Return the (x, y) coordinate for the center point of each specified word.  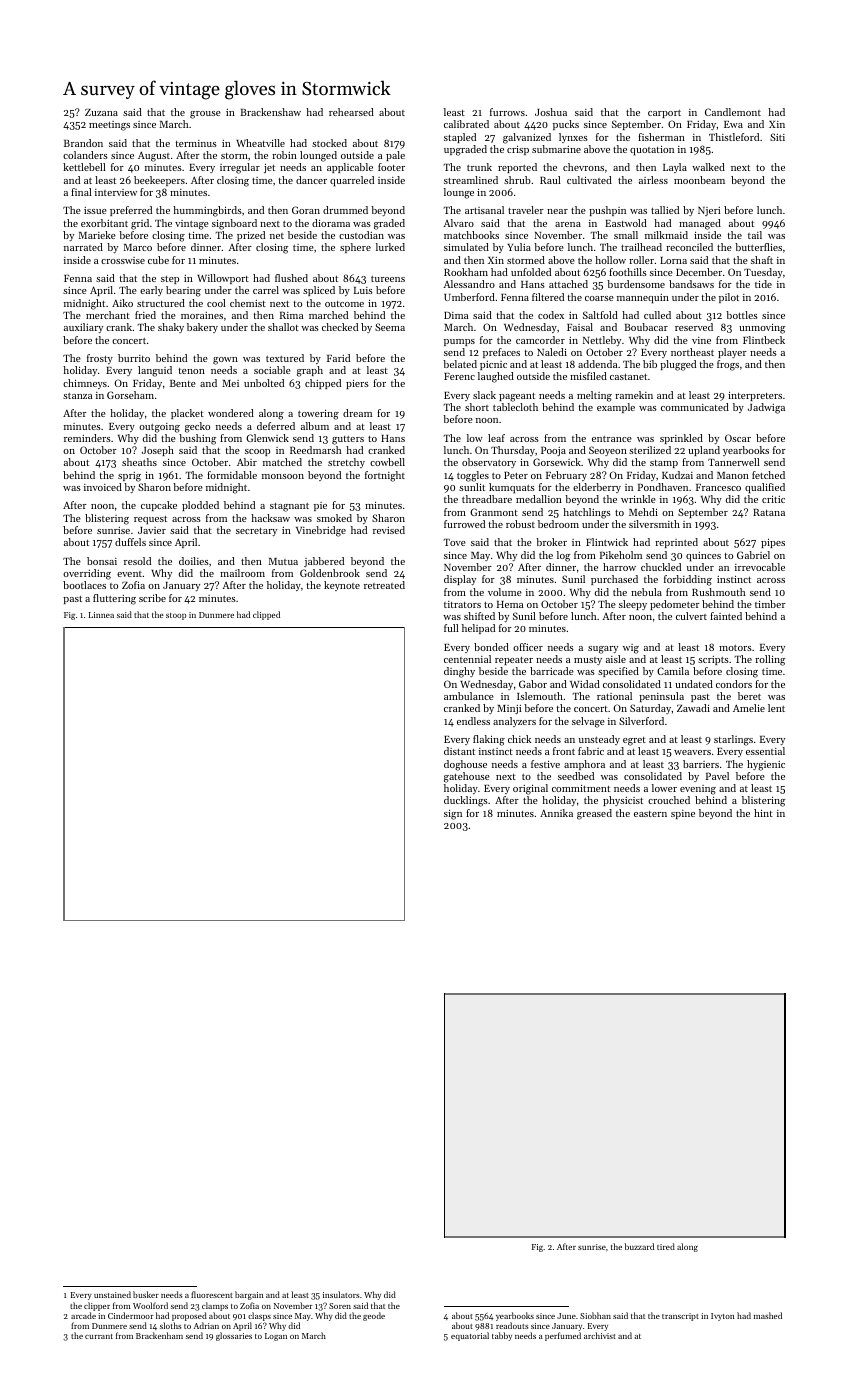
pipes (773, 543)
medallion (539, 499)
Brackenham (159, 1335)
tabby (502, 1336)
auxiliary (83, 328)
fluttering (114, 599)
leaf (496, 438)
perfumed (563, 1336)
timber (770, 604)
